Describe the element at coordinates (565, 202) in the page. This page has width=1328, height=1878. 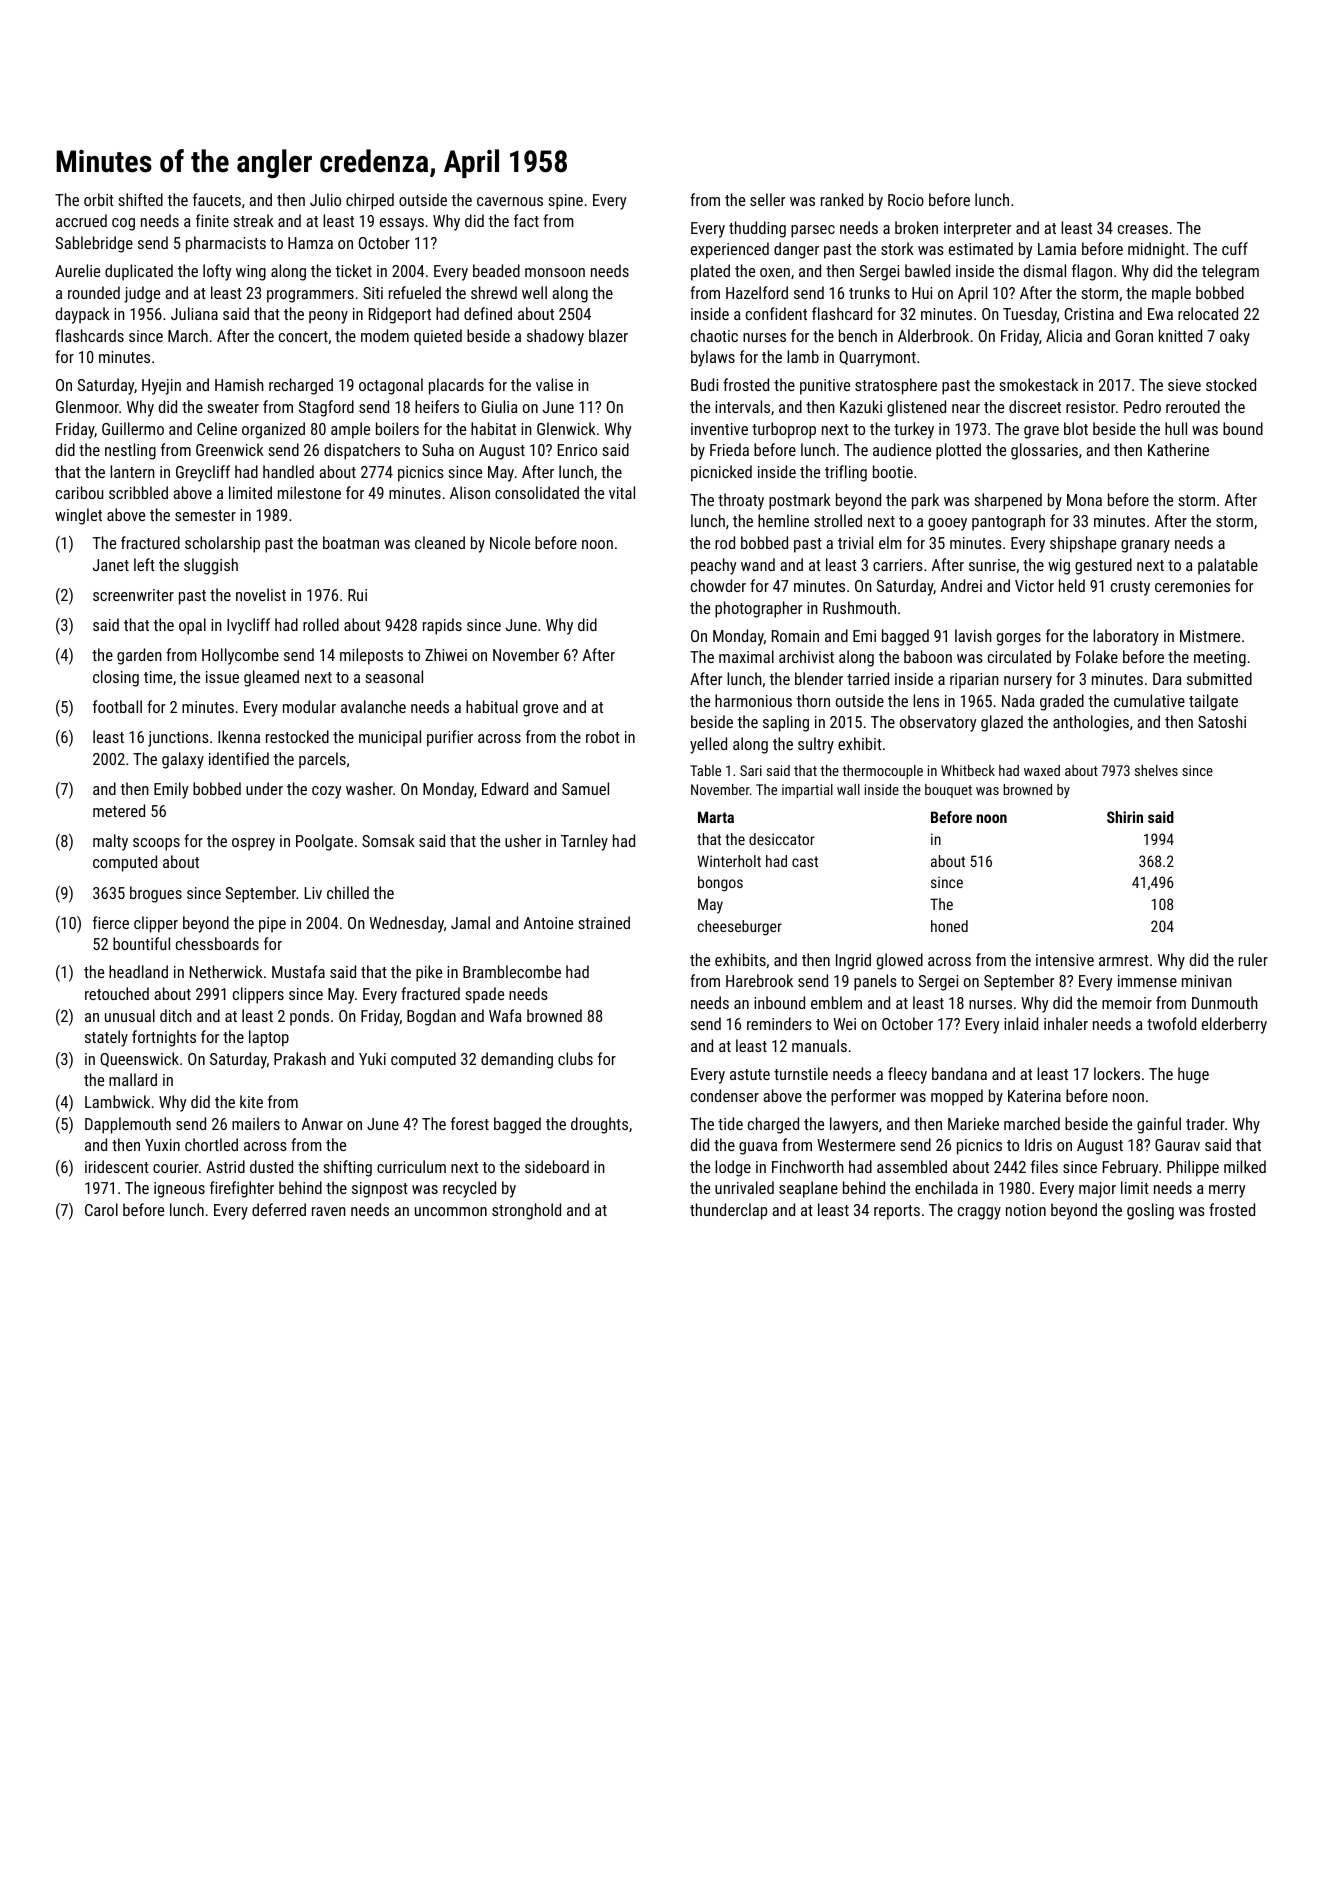
I see `spine` at that location.
